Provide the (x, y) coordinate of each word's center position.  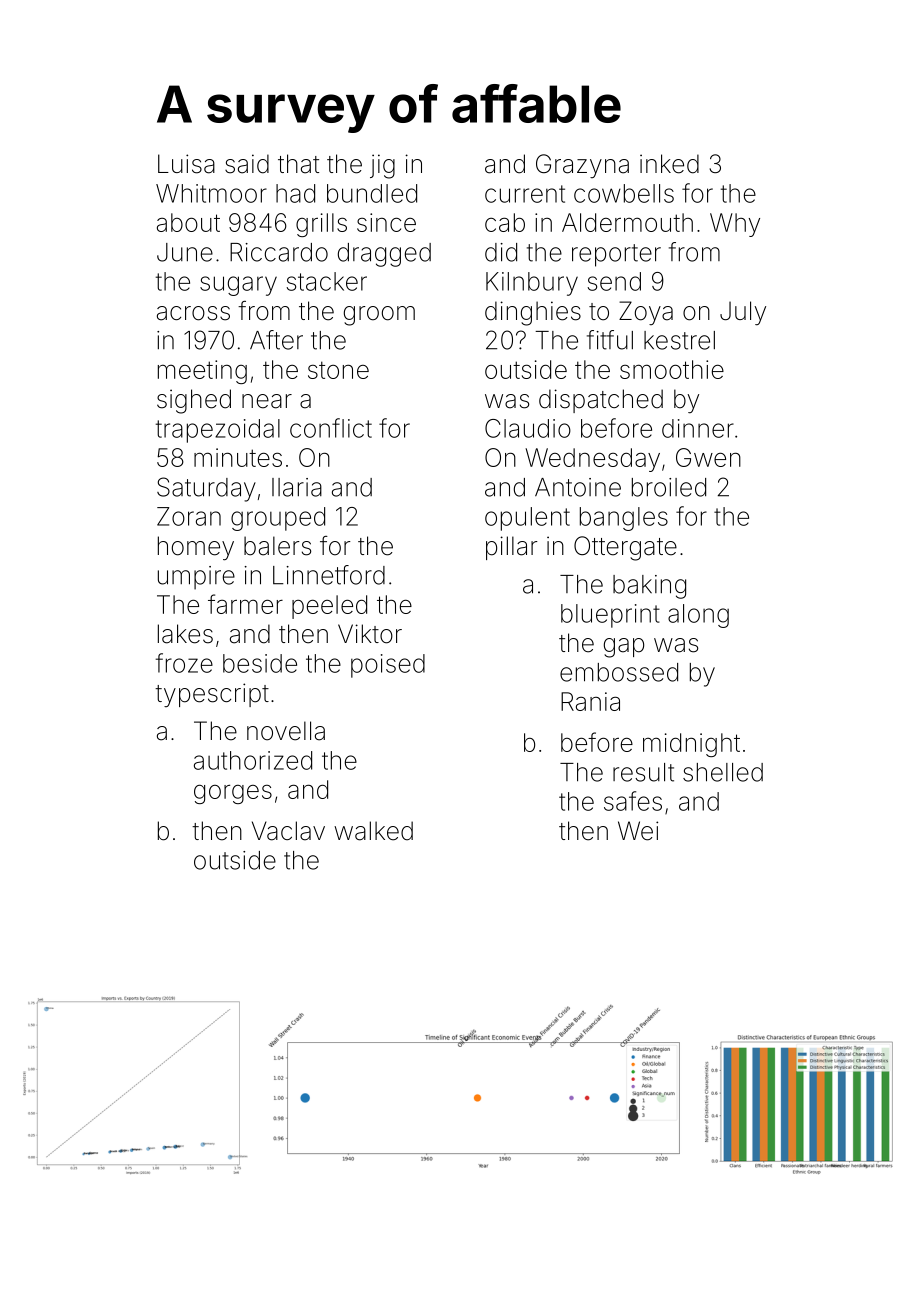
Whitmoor (211, 193)
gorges (233, 794)
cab (505, 222)
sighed (194, 401)
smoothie (672, 369)
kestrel (679, 340)
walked (373, 831)
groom (379, 316)
